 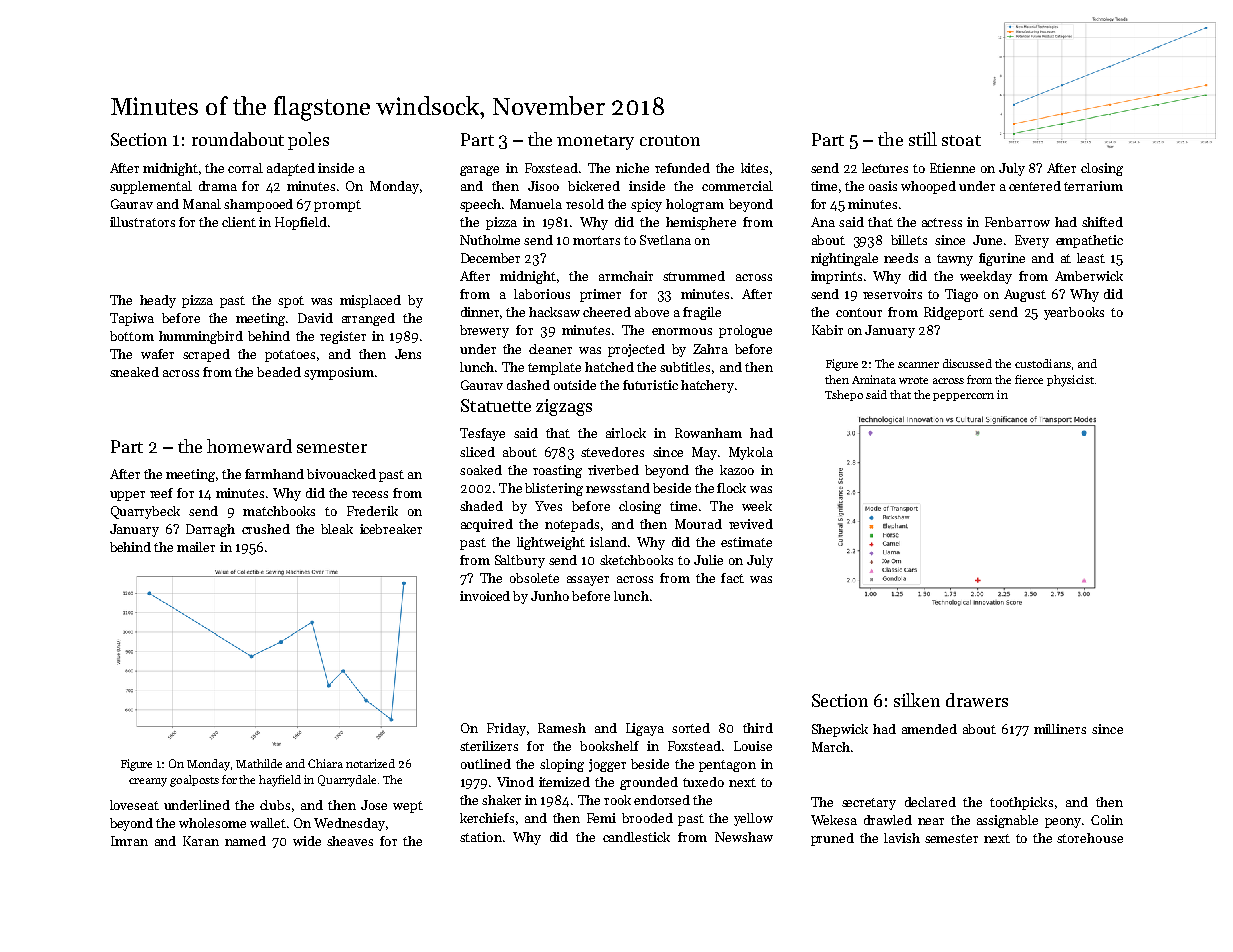 I want to click on resold, so click(x=585, y=204).
